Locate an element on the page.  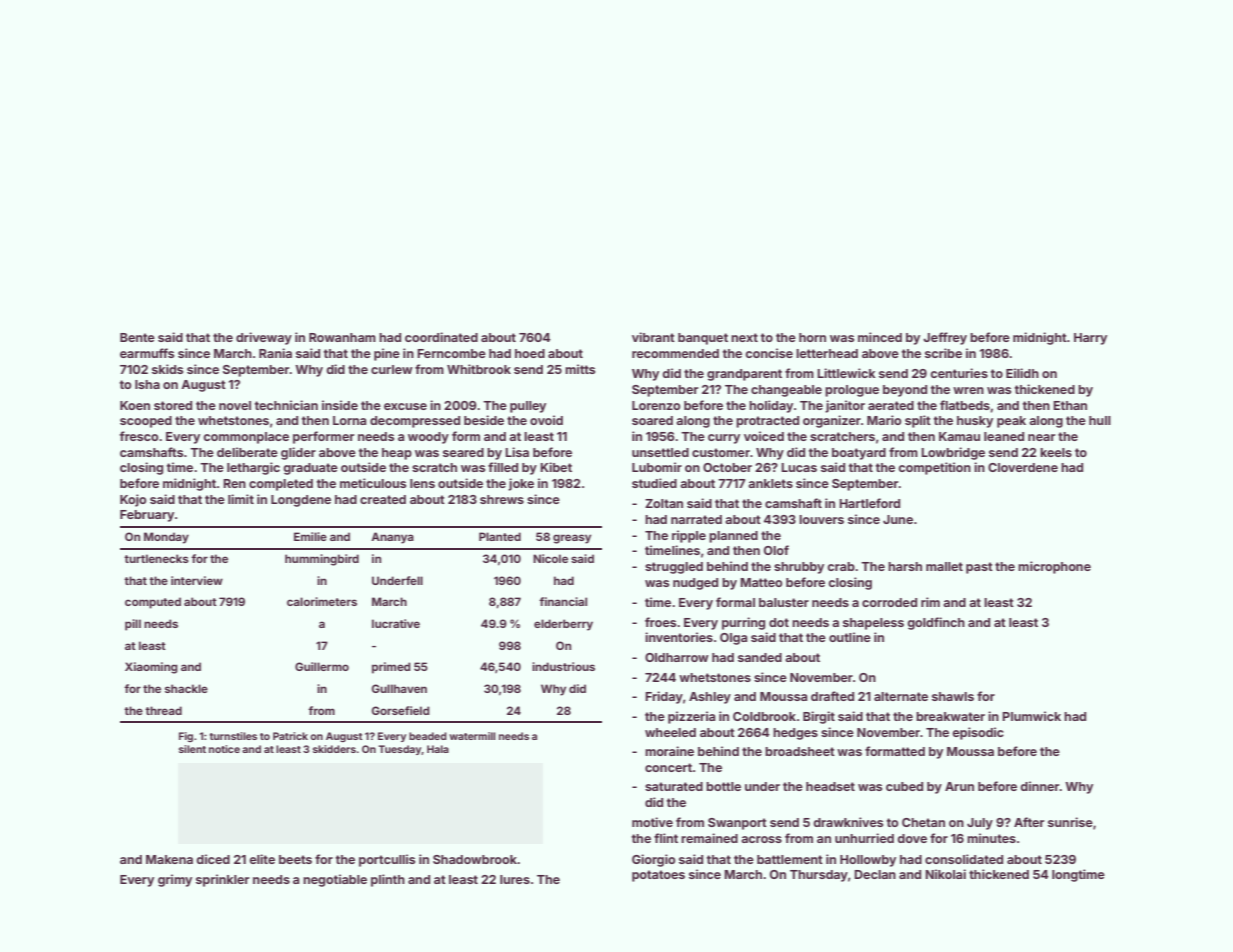
completed is located at coordinates (281, 485).
